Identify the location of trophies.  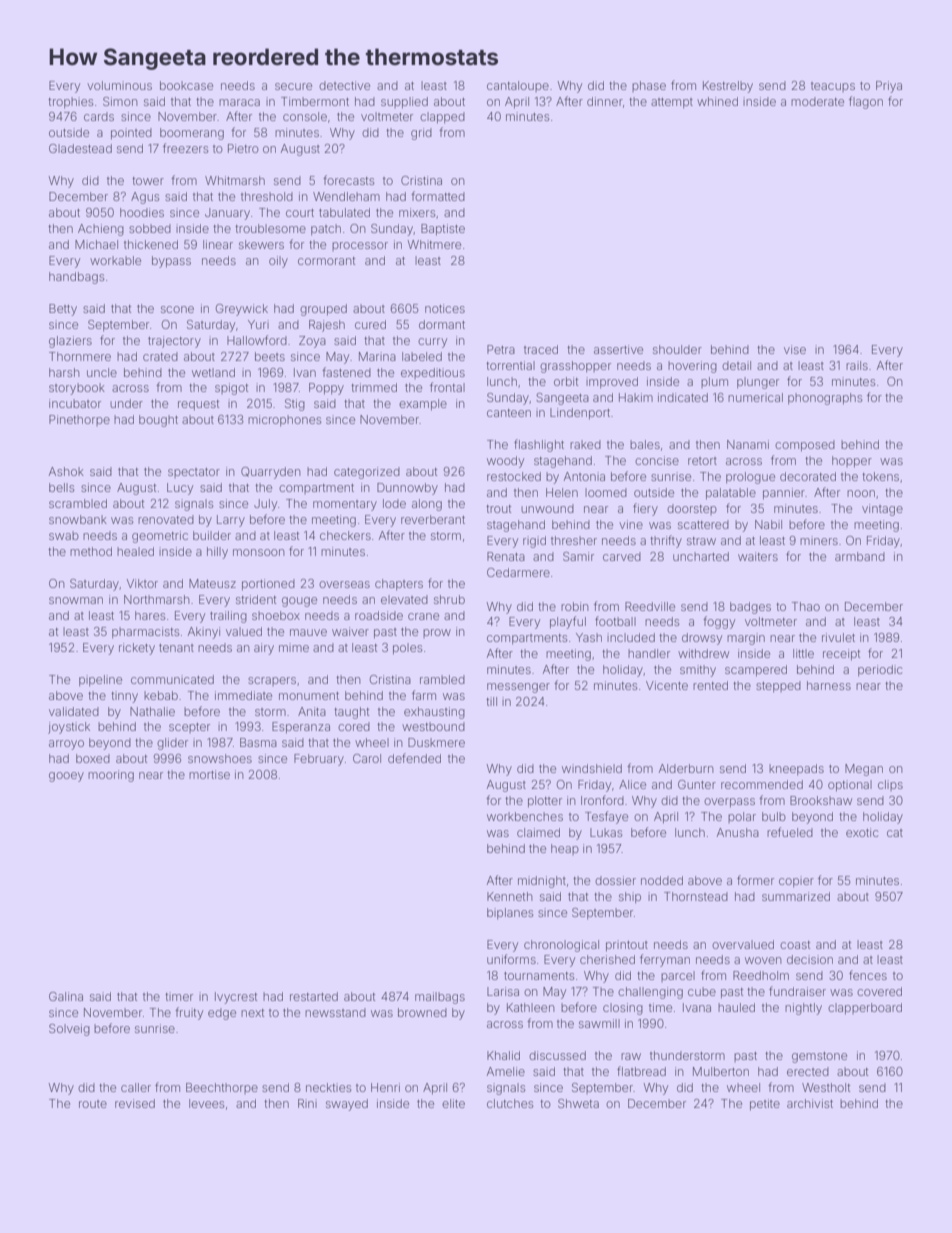
(70, 103).
